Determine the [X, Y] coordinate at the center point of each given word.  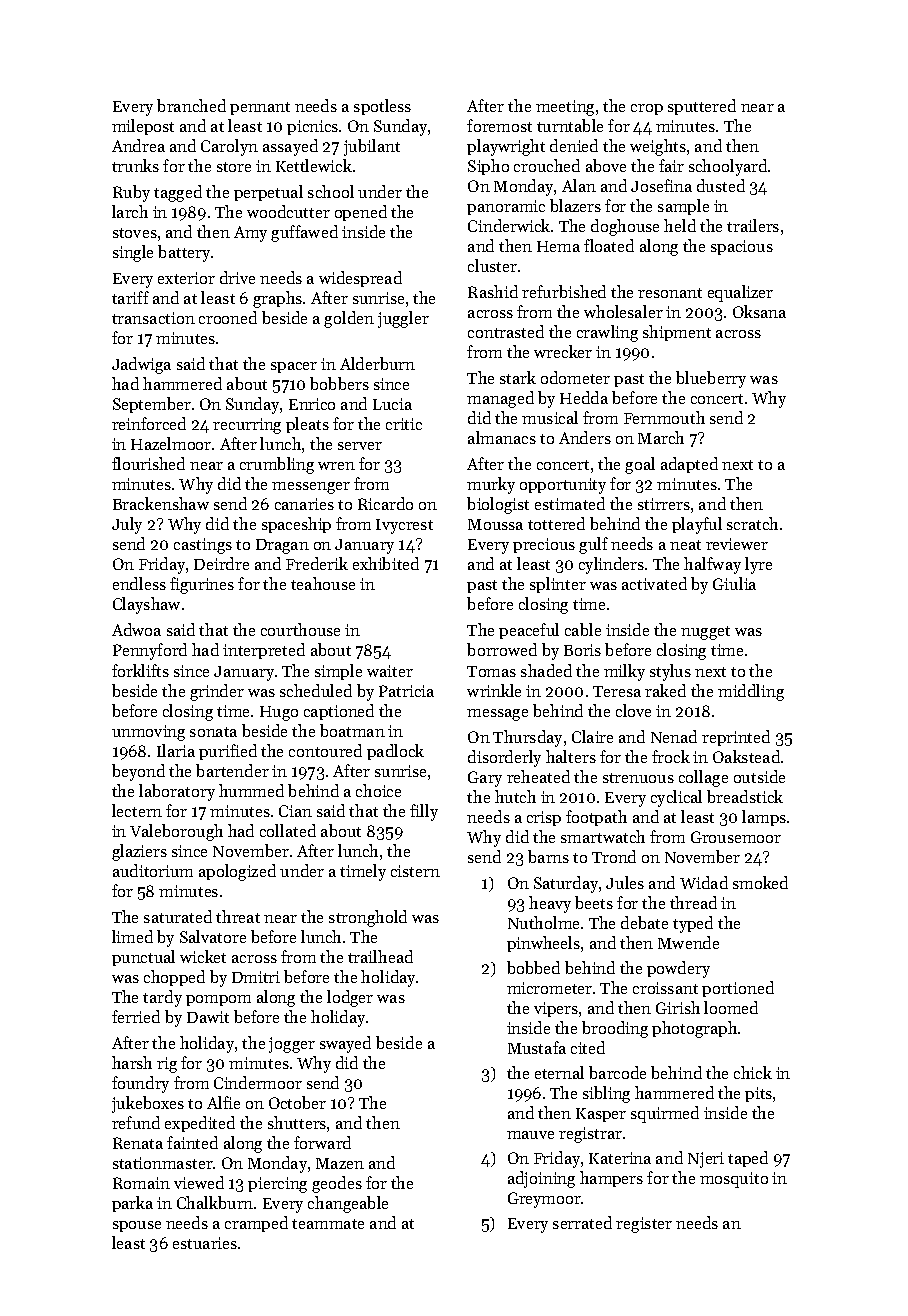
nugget [705, 633]
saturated [178, 916]
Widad [704, 882]
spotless [382, 107]
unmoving [148, 733]
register [644, 1225]
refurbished [564, 291]
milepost [143, 127]
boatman [352, 730]
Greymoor [544, 1200]
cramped [256, 1224]
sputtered [702, 107]
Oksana [759, 311]
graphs [277, 299]
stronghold [368, 918]
